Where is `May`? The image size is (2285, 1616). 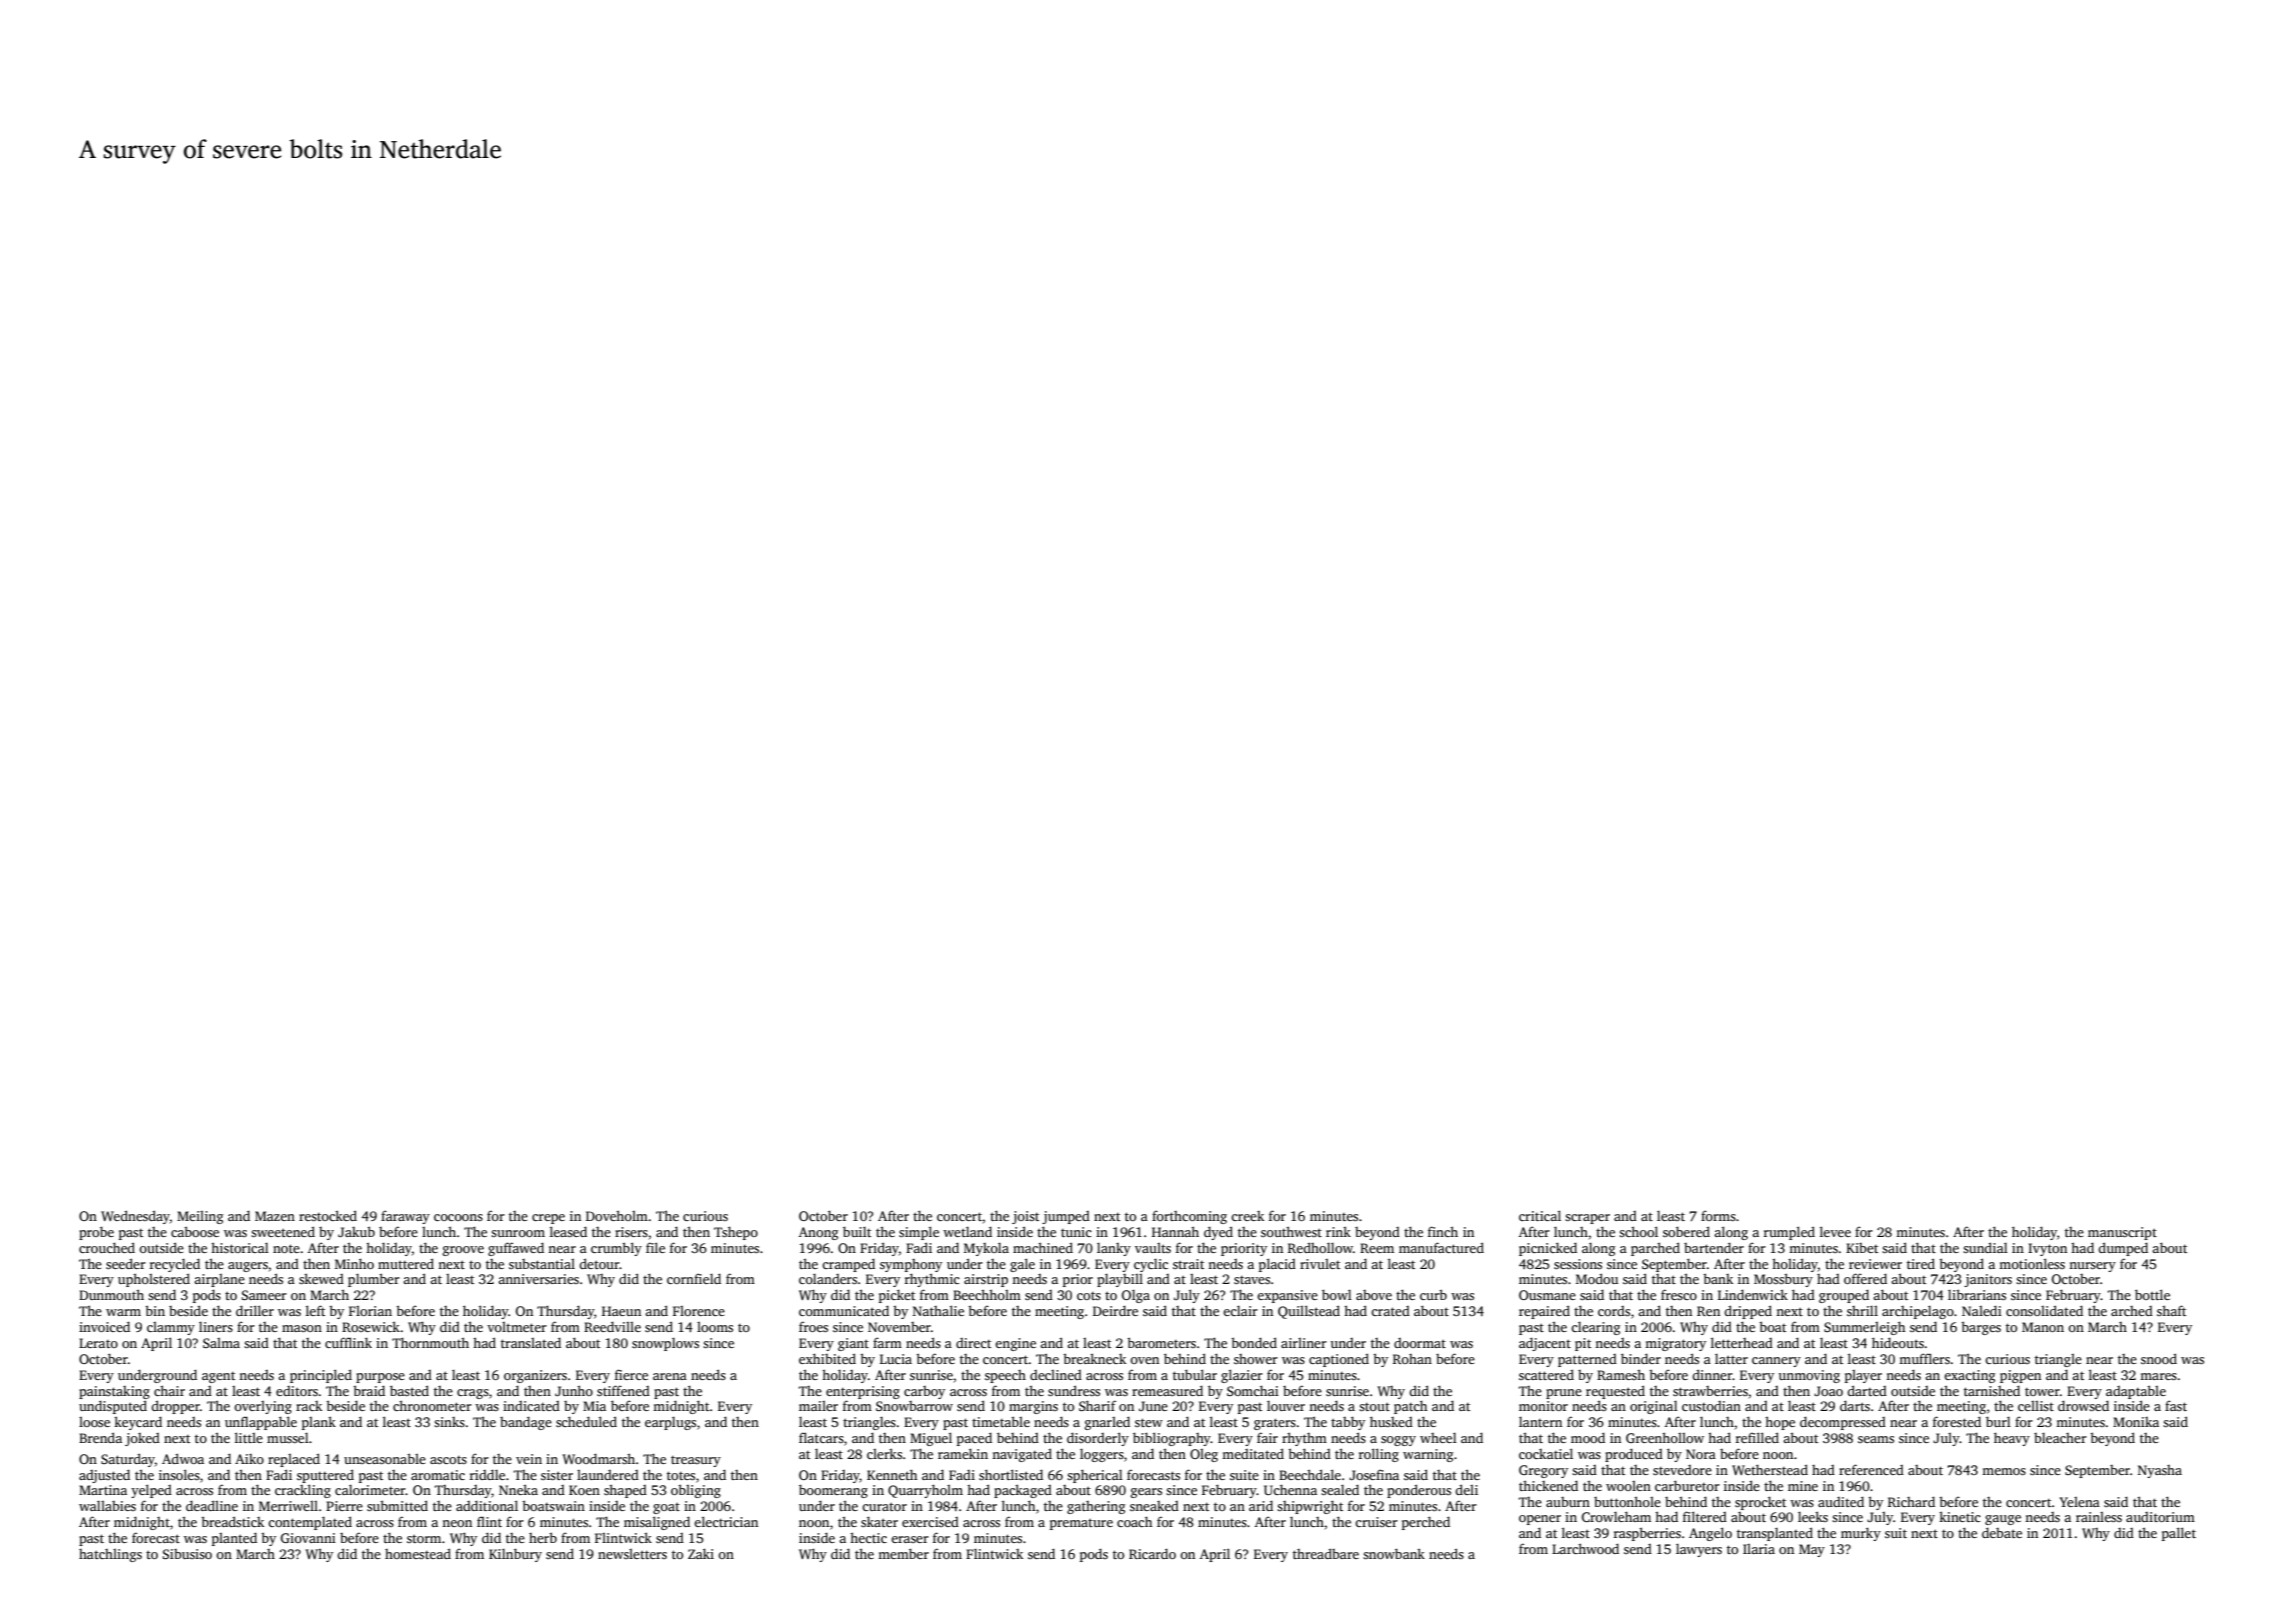 May is located at coordinates (1812, 1550).
